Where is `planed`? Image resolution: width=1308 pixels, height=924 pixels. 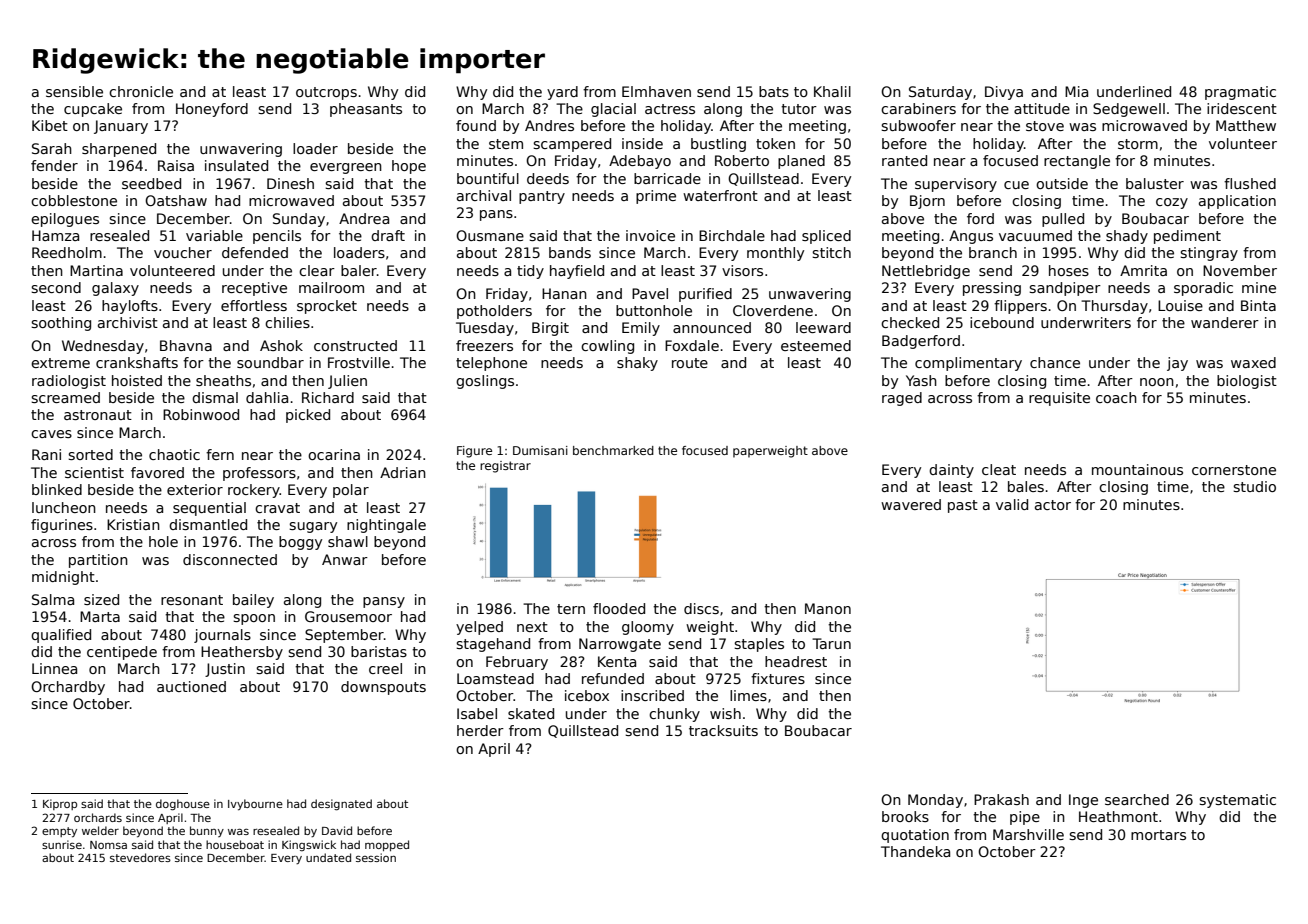 planed is located at coordinates (801, 162).
